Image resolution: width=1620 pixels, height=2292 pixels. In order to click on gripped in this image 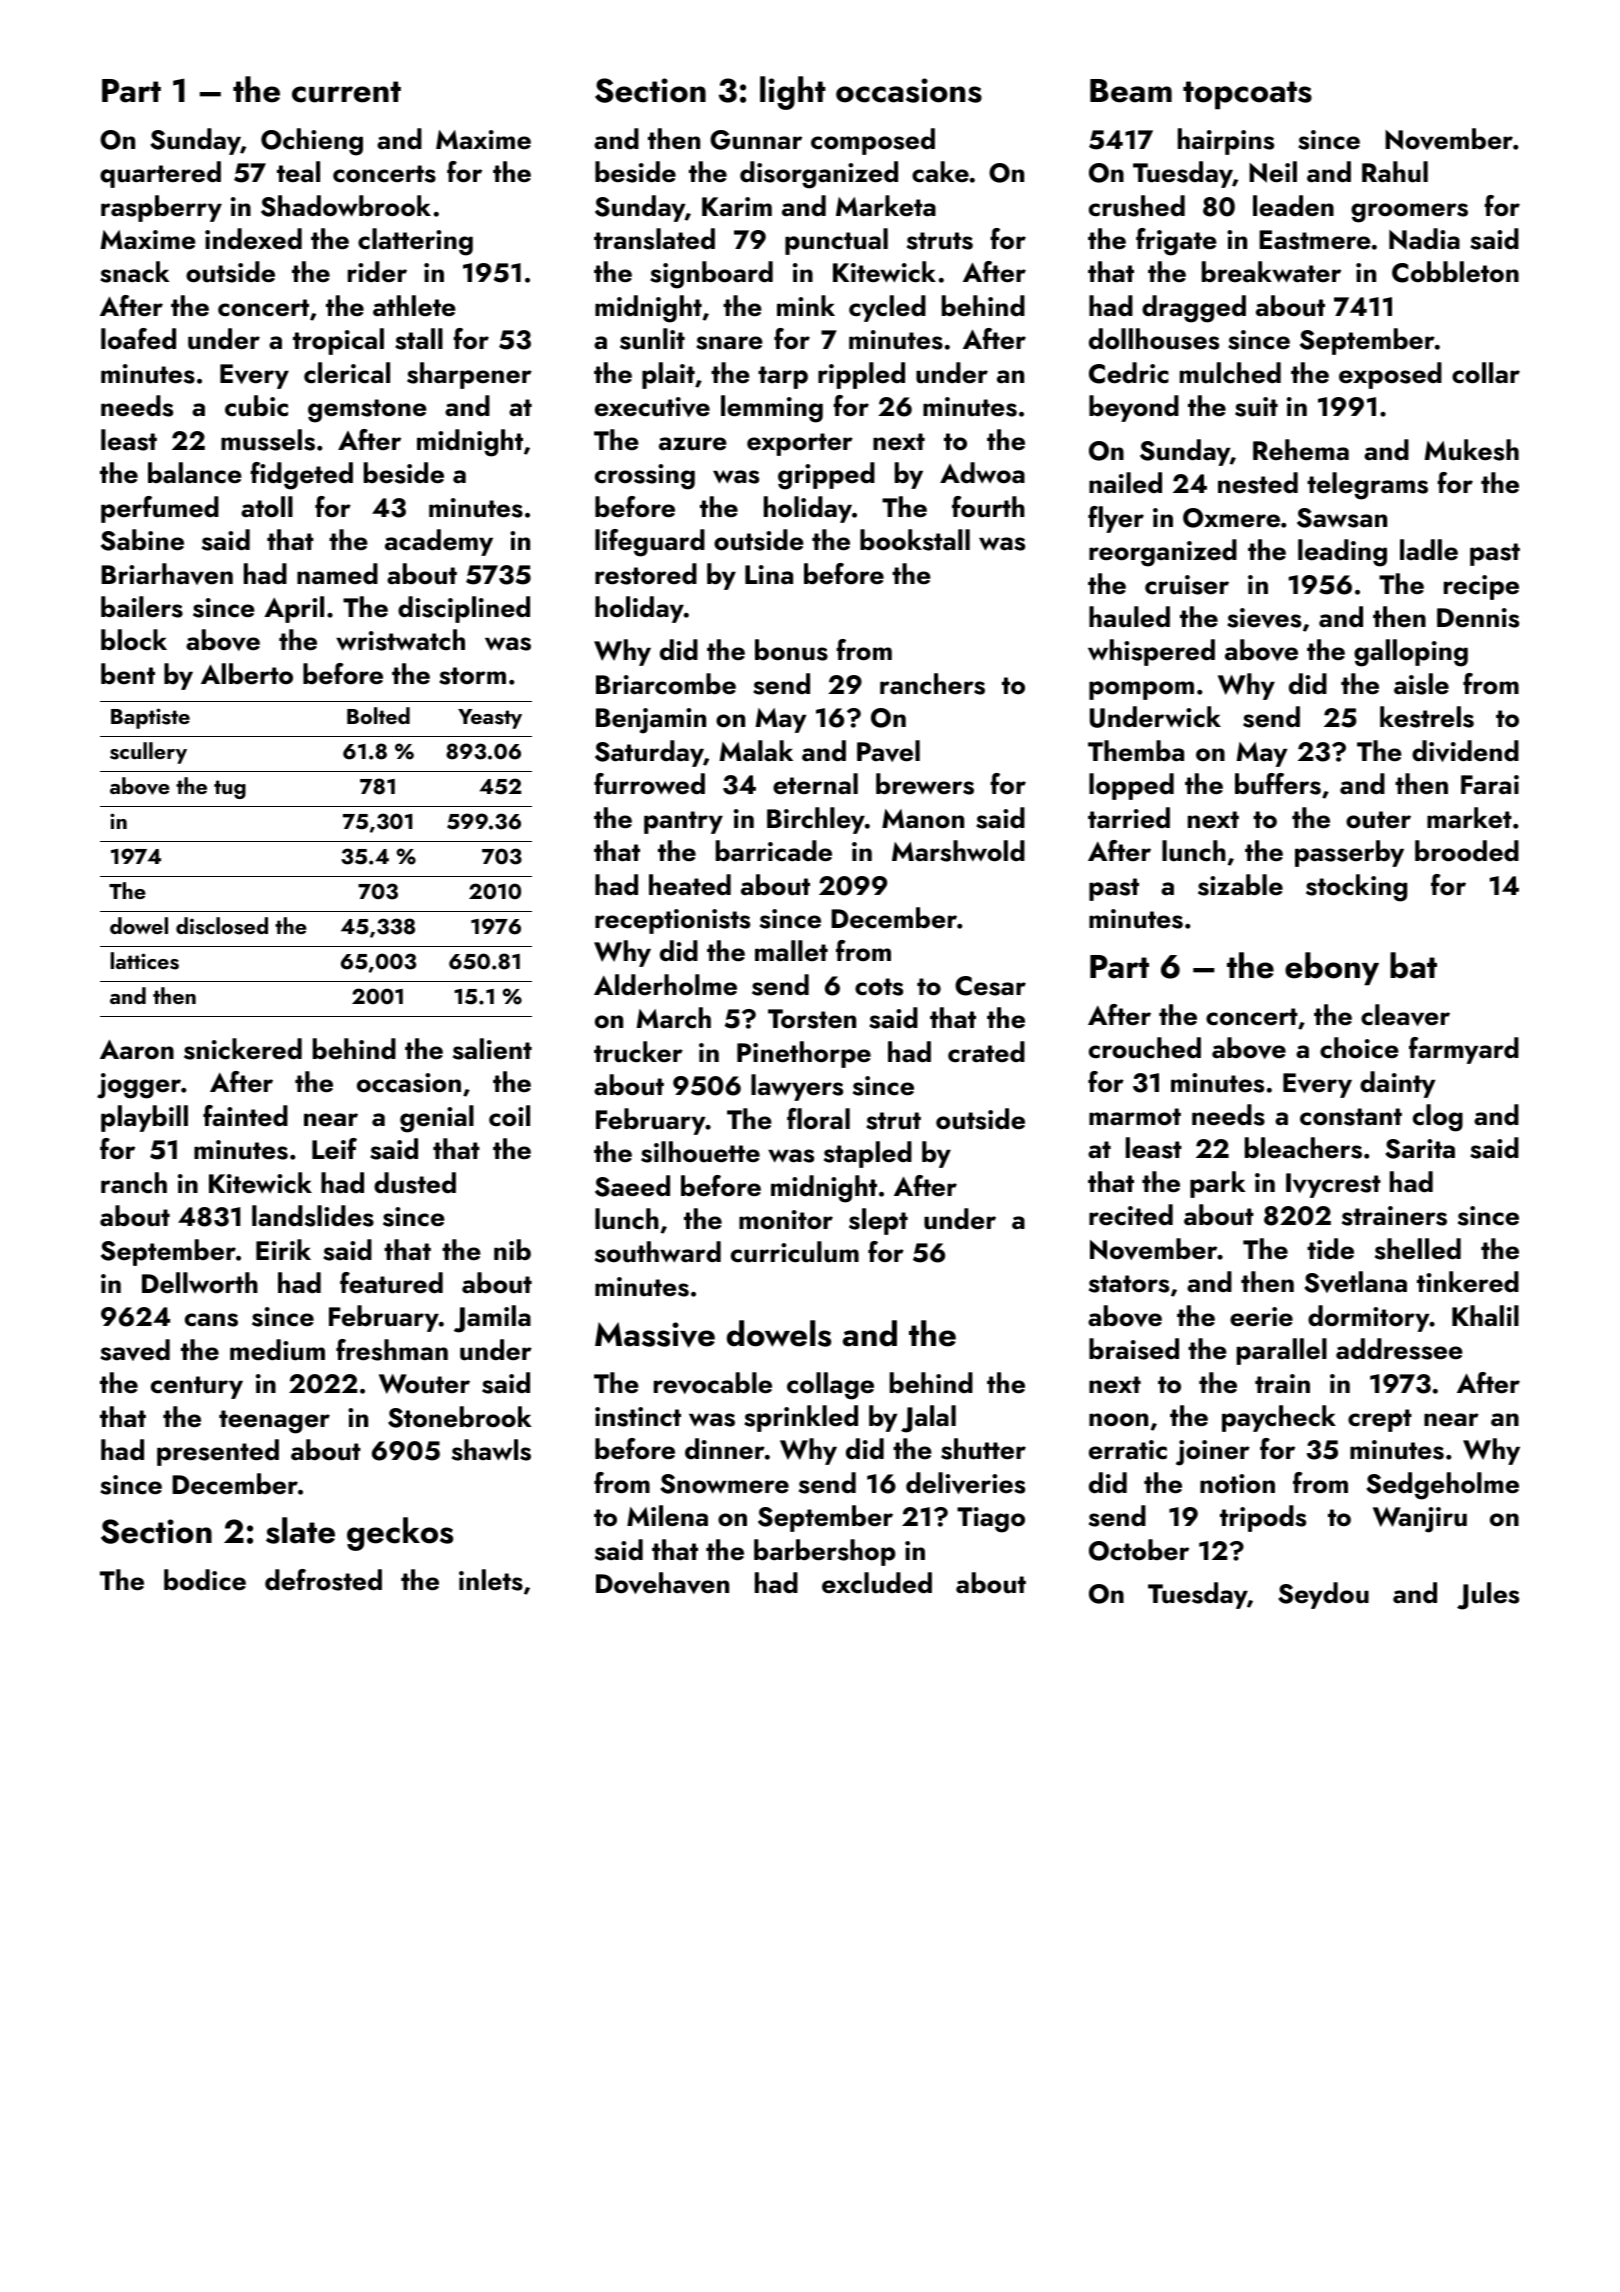, I will do `click(826, 476)`.
